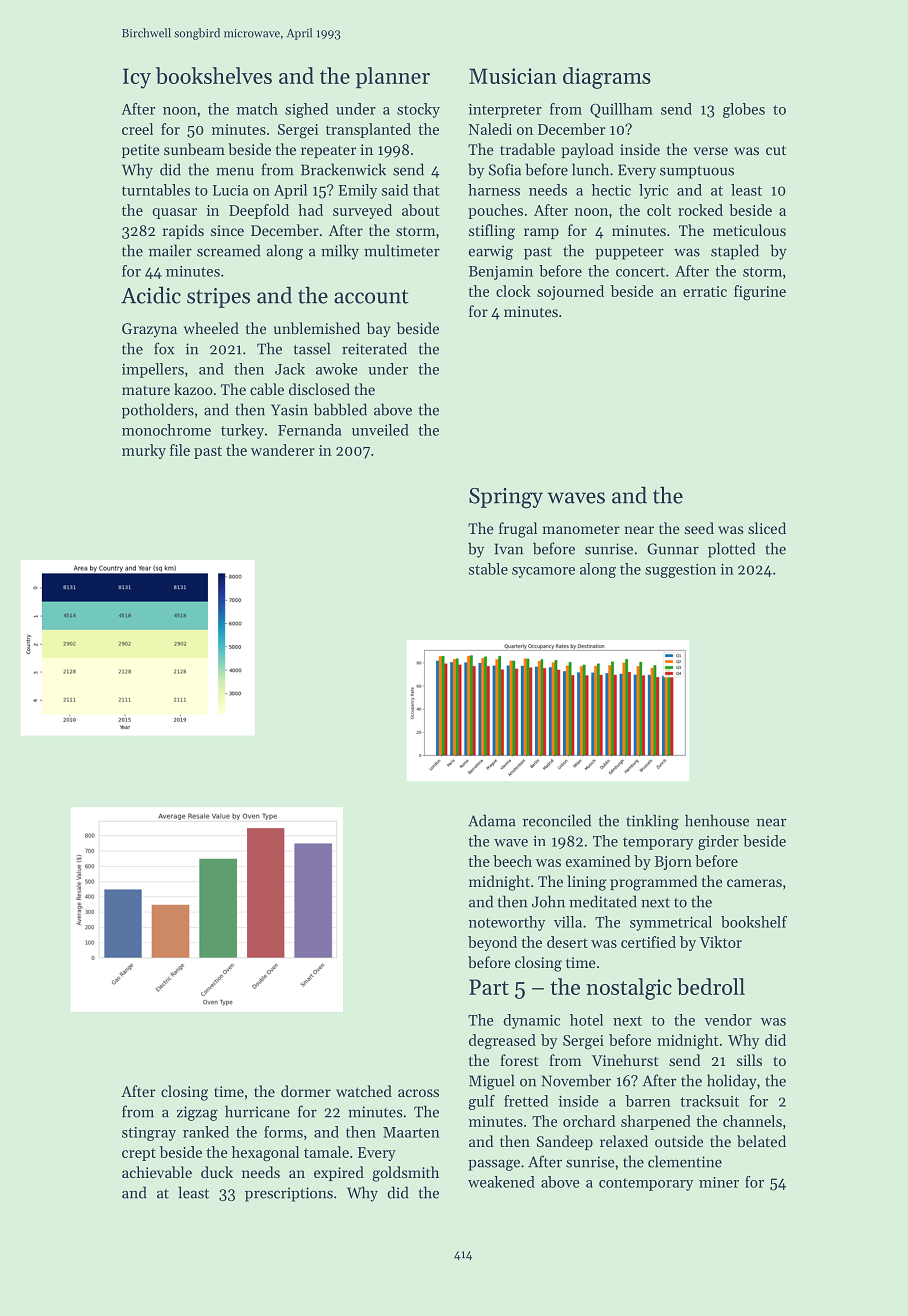 The height and width of the screenshot is (1316, 908). What do you see at coordinates (557, 820) in the screenshot?
I see `reconciled` at bounding box center [557, 820].
